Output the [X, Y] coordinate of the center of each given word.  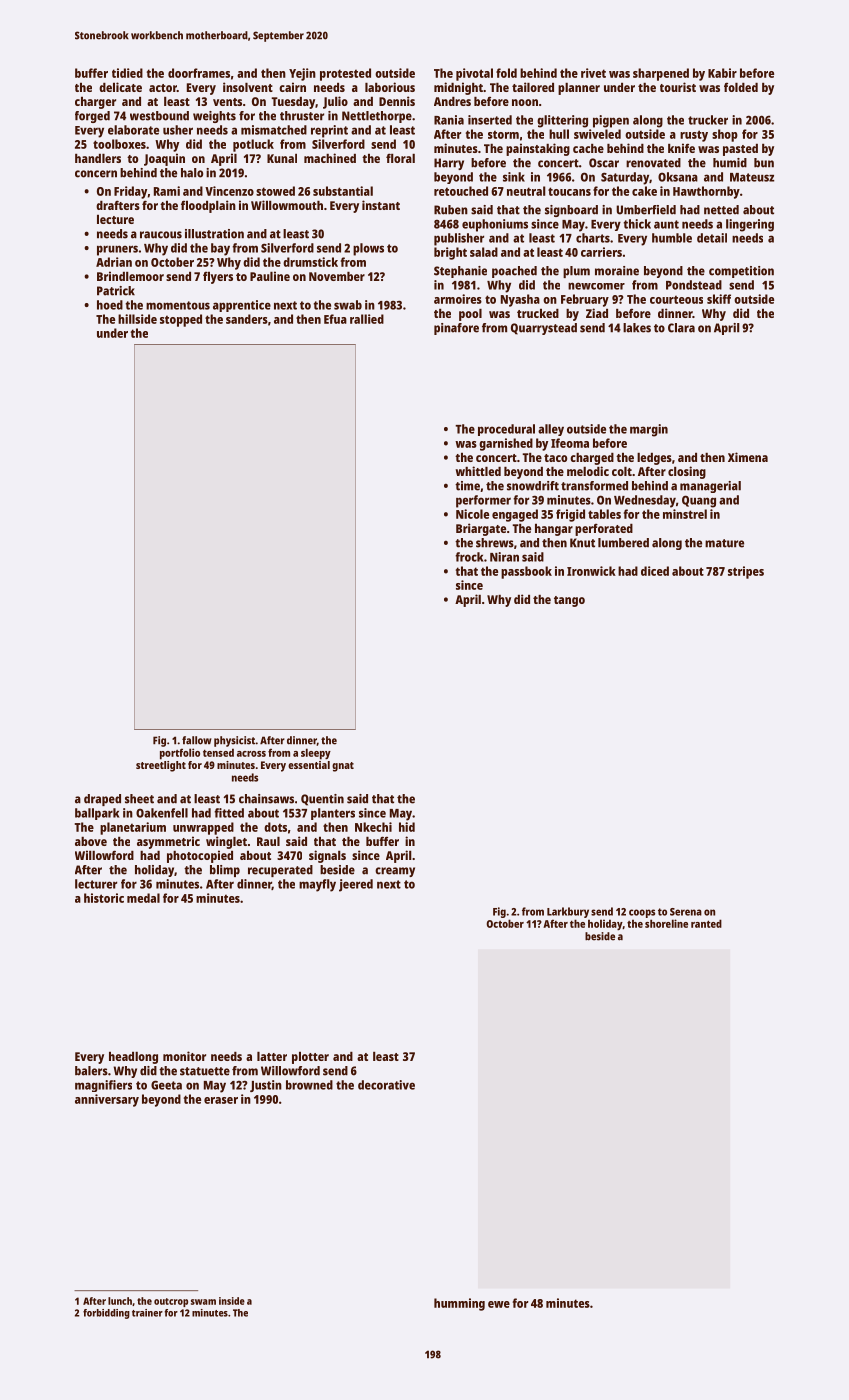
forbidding [106, 1314]
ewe [499, 1304]
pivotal [474, 74]
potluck [253, 145]
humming [459, 1304]
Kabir [722, 73]
